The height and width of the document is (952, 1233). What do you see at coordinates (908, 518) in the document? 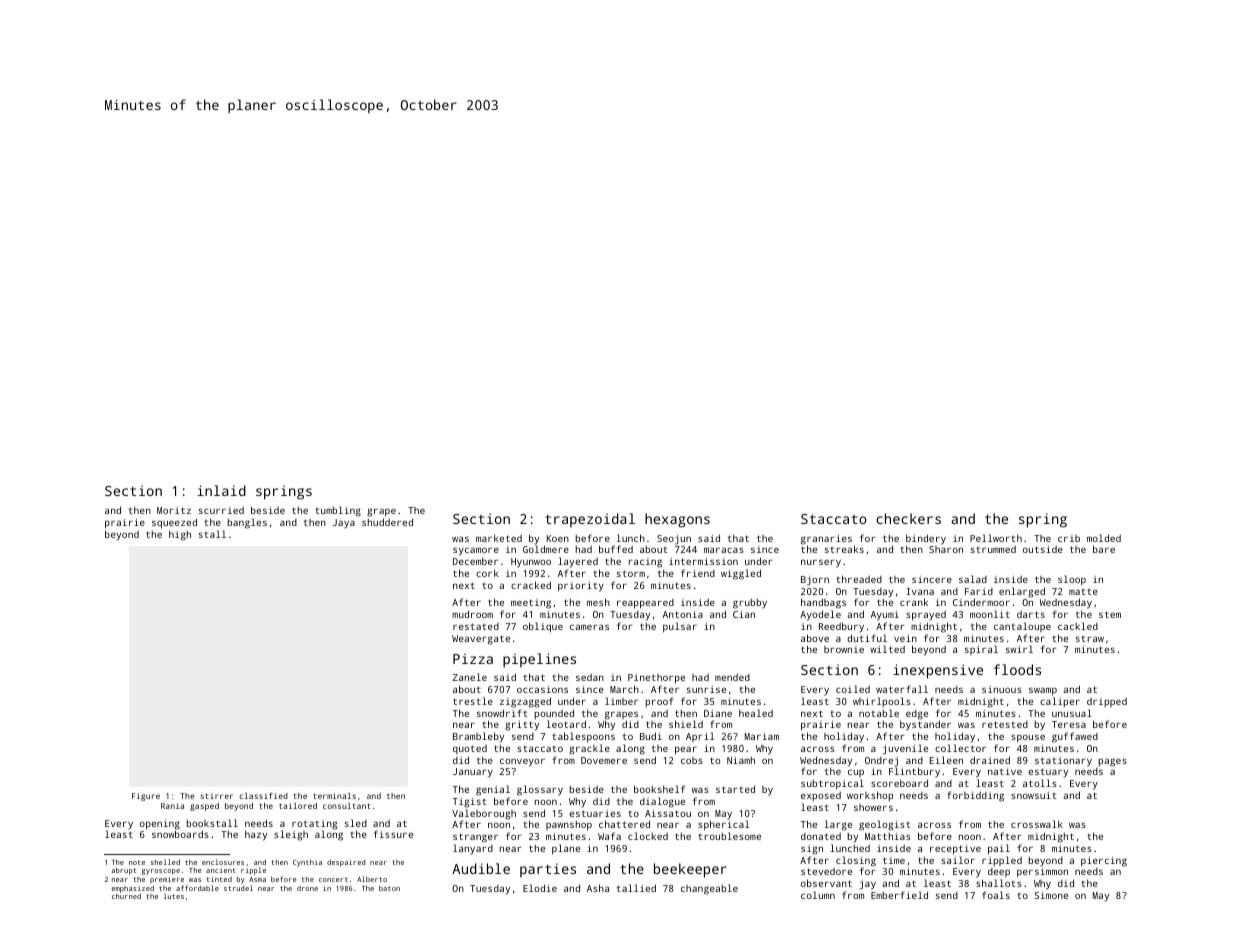
I see `checkers` at bounding box center [908, 518].
